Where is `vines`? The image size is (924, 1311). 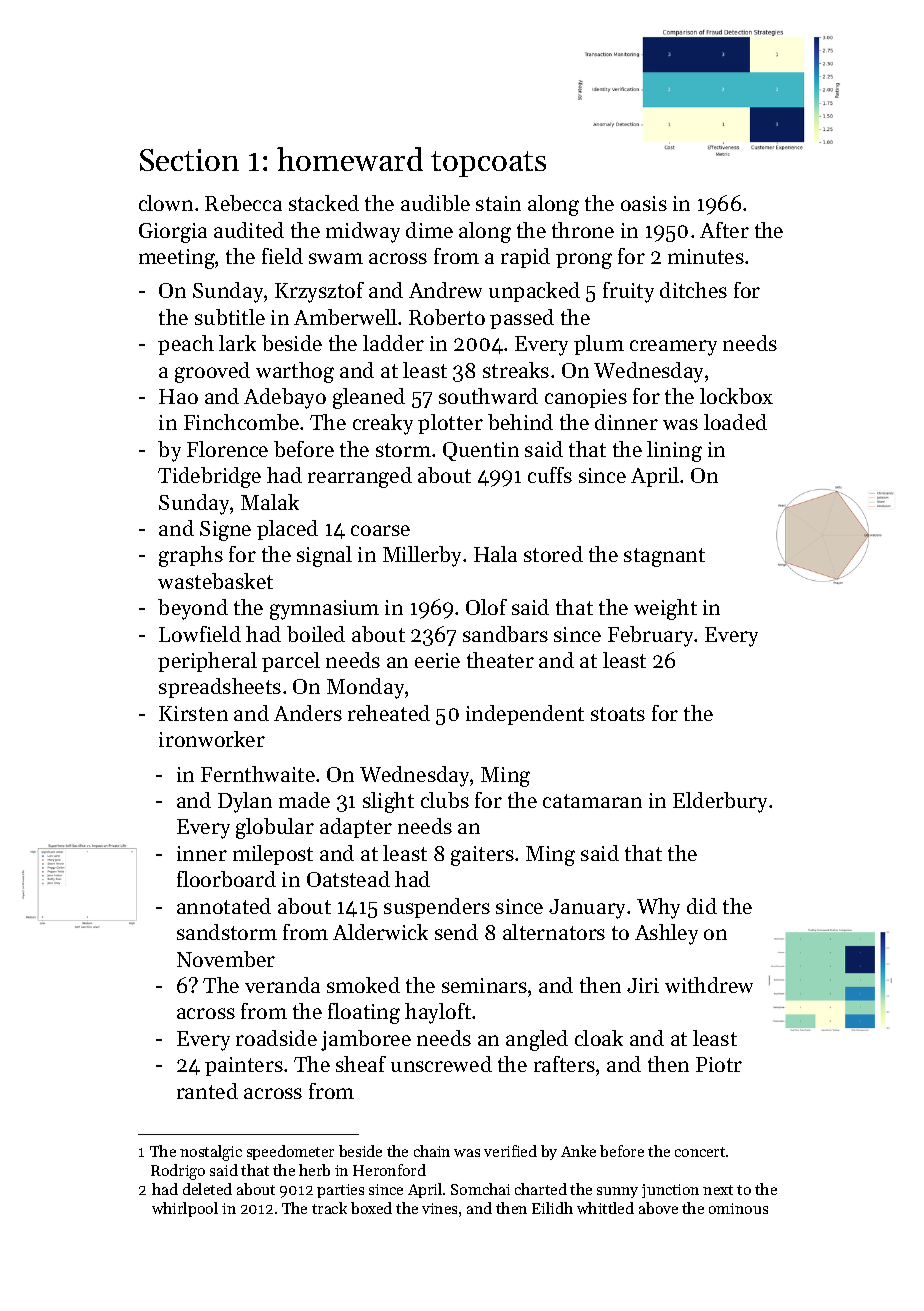 vines is located at coordinates (439, 1208).
